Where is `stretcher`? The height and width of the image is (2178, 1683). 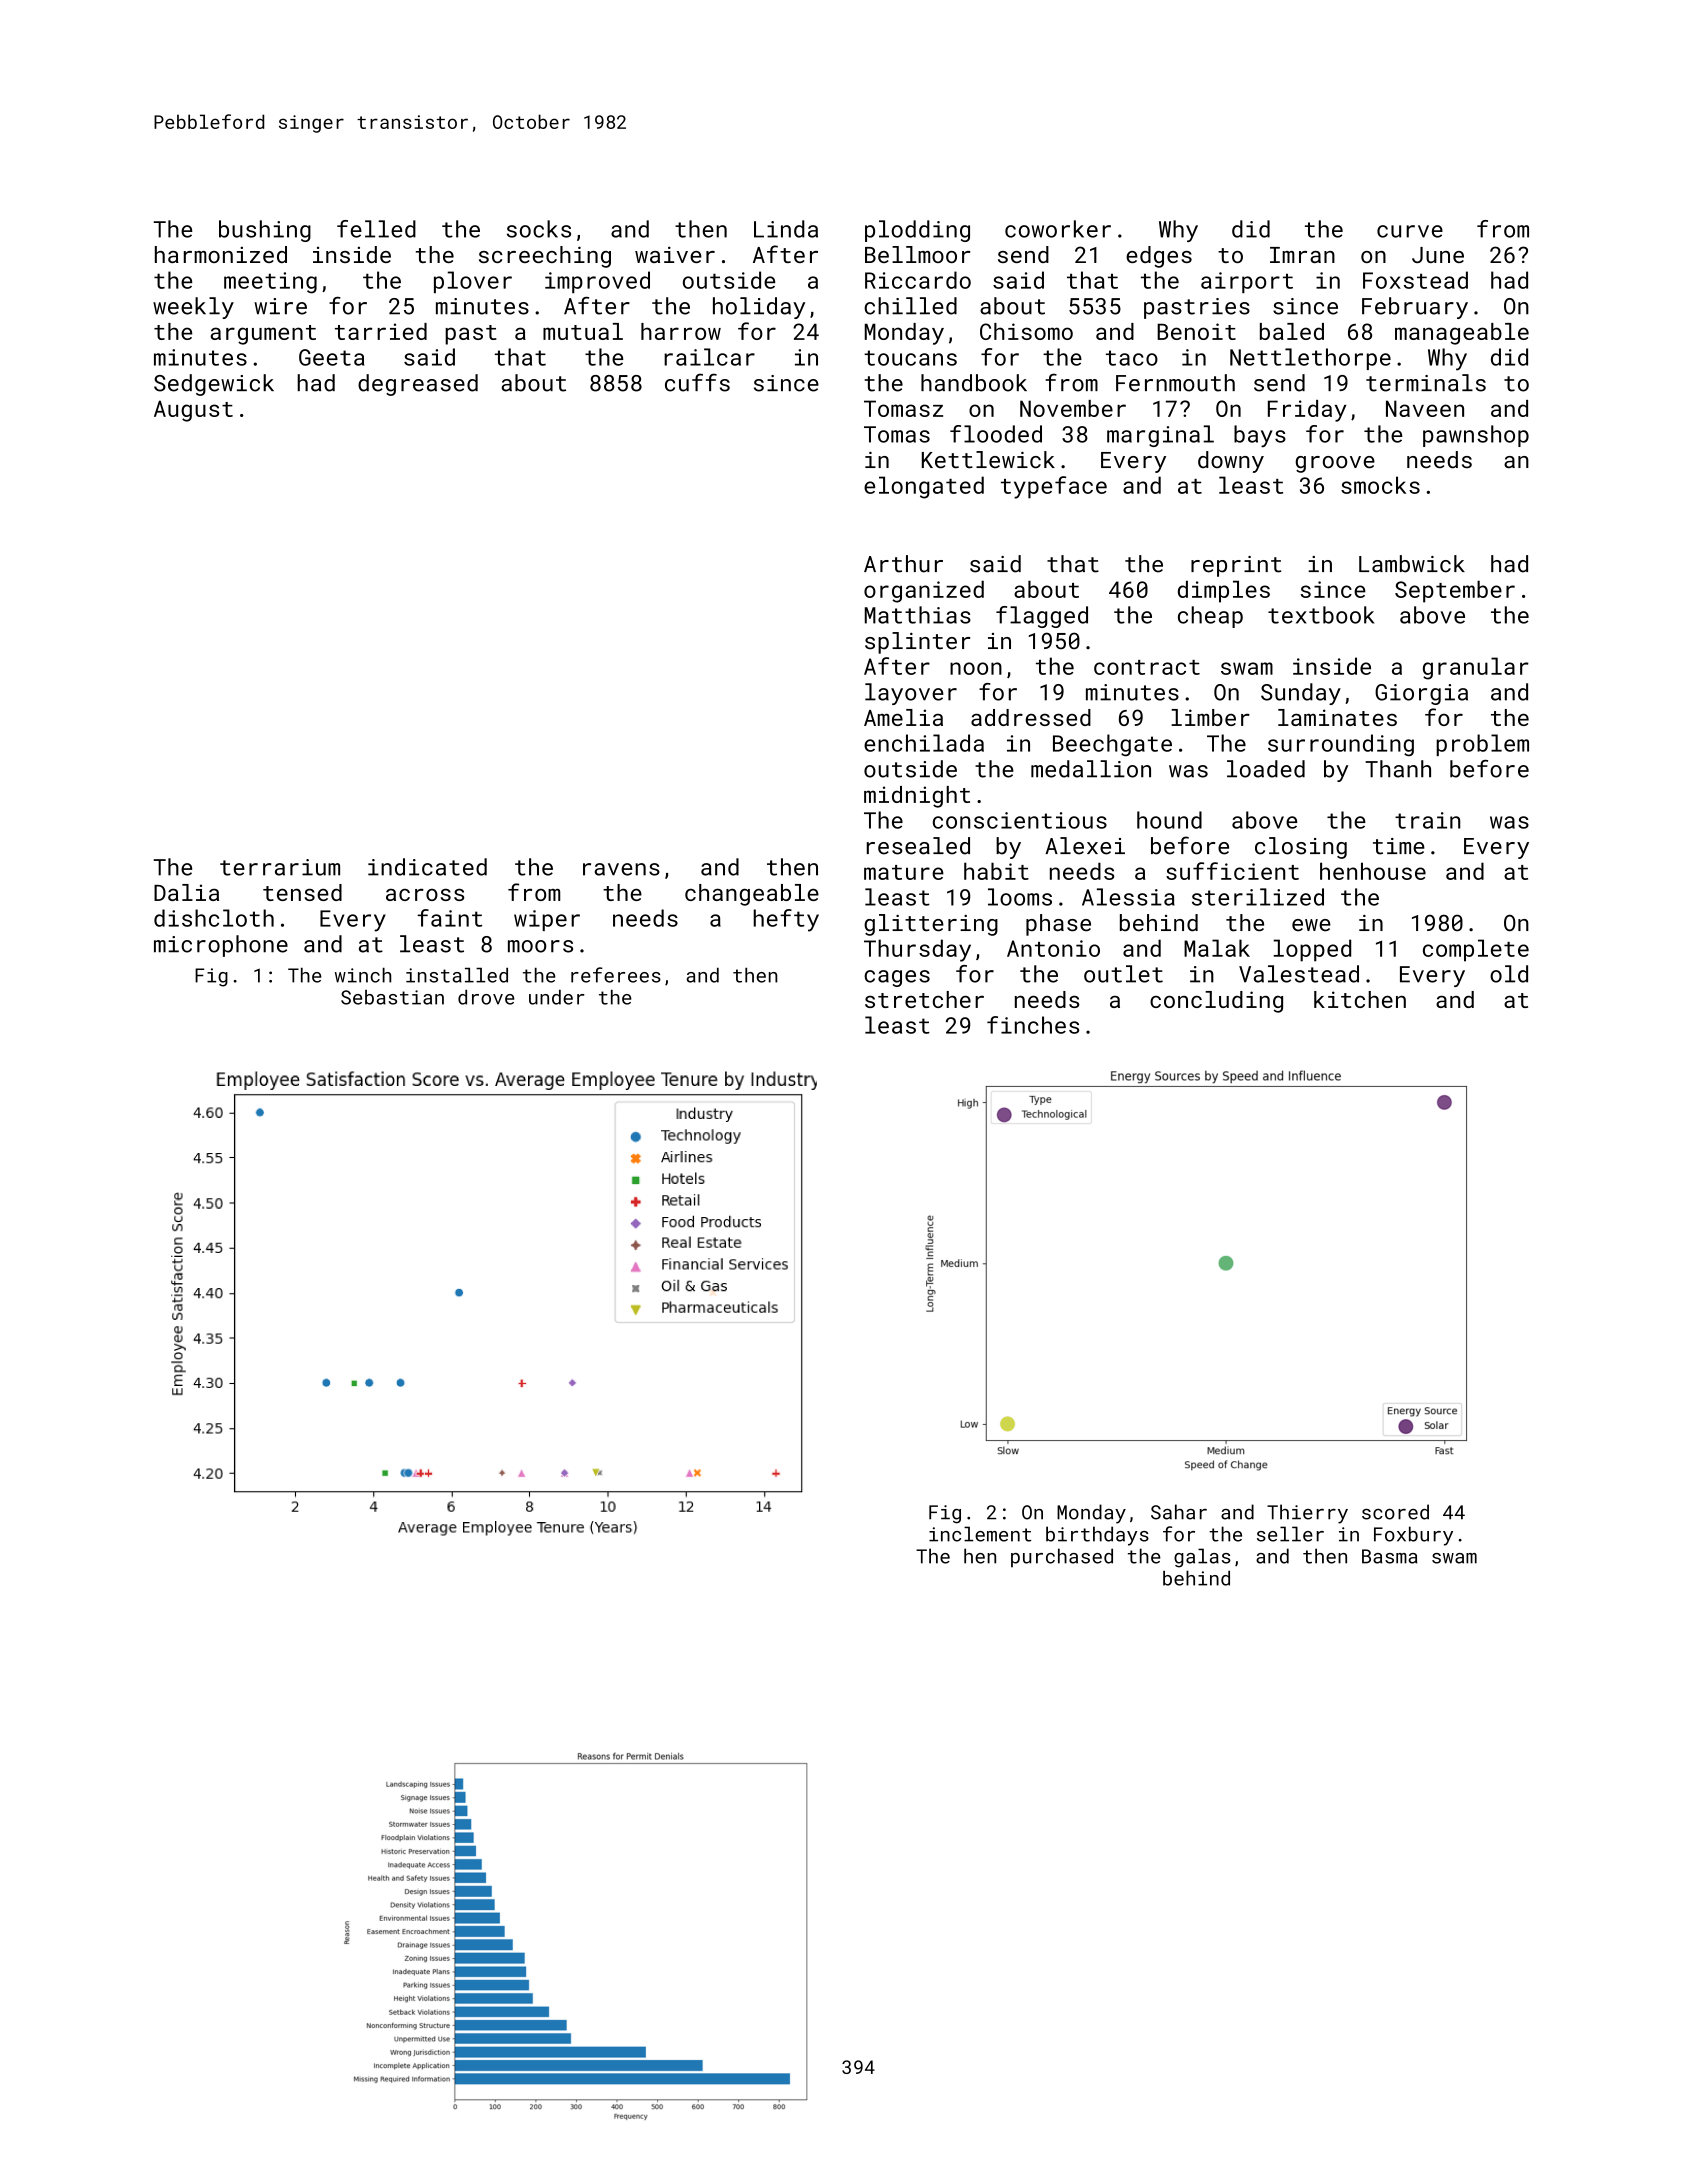
stretcher is located at coordinates (924, 999).
